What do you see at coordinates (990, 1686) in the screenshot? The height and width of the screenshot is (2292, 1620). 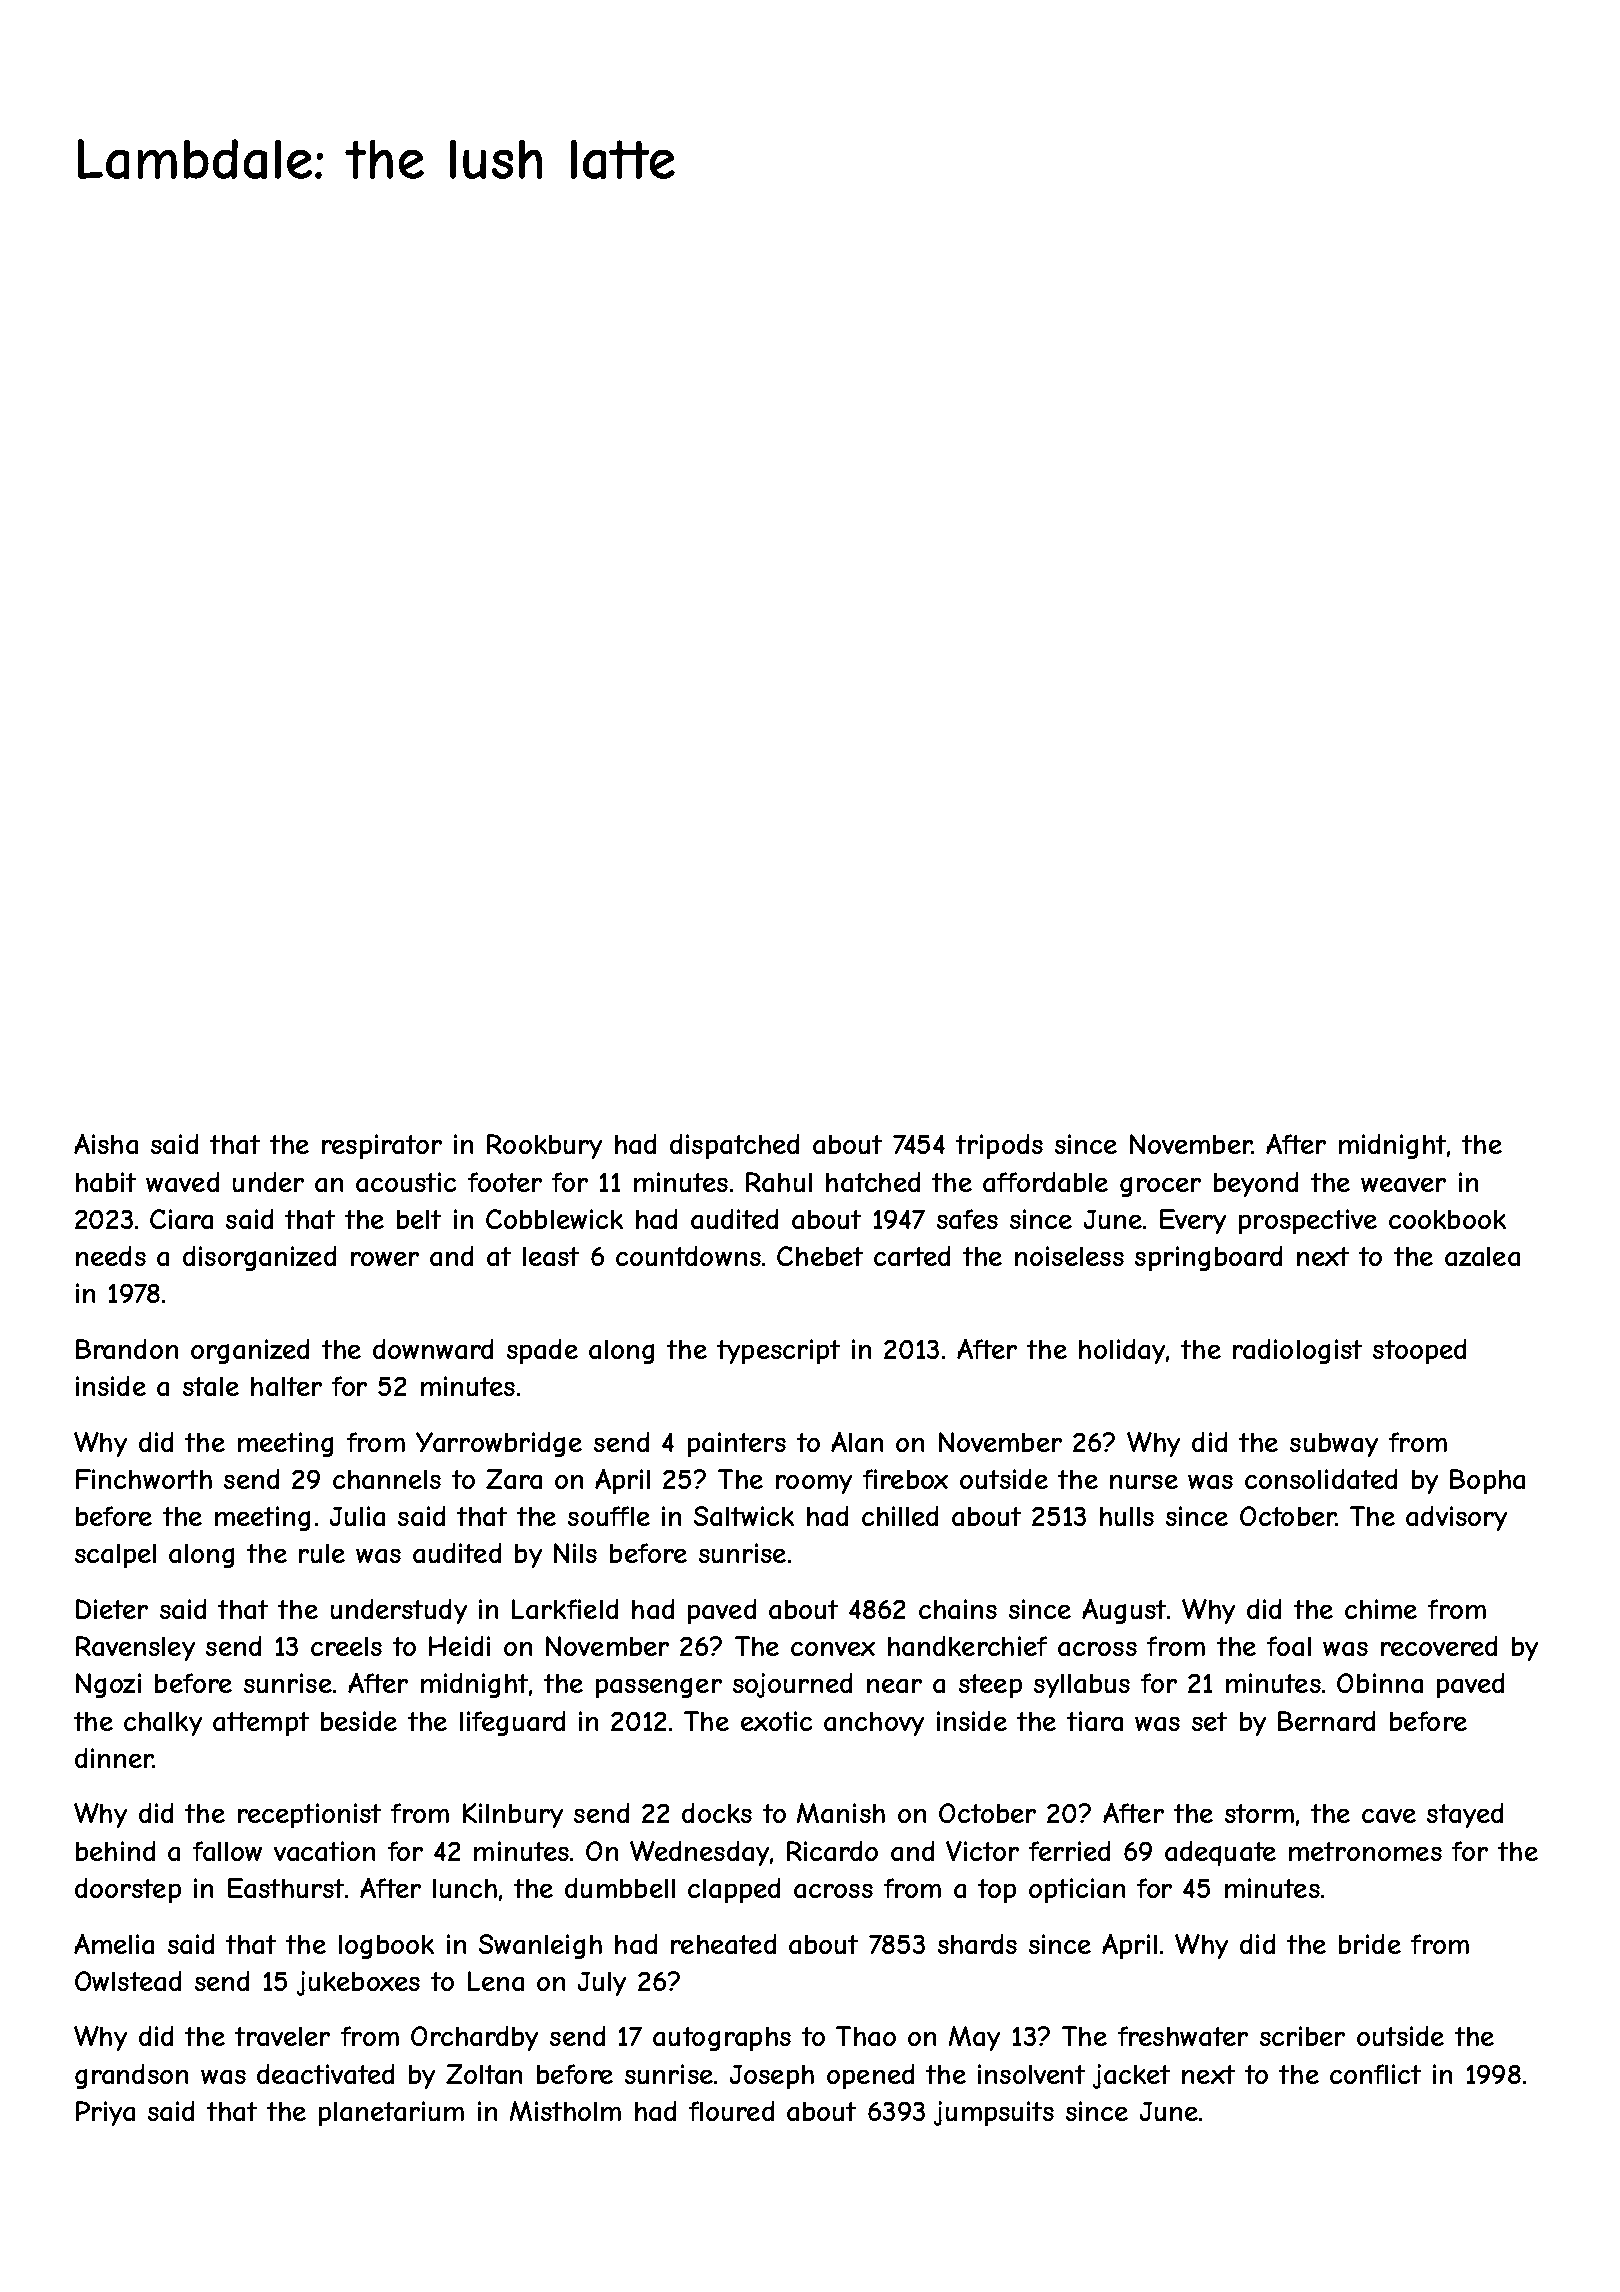 I see `steep` at bounding box center [990, 1686].
